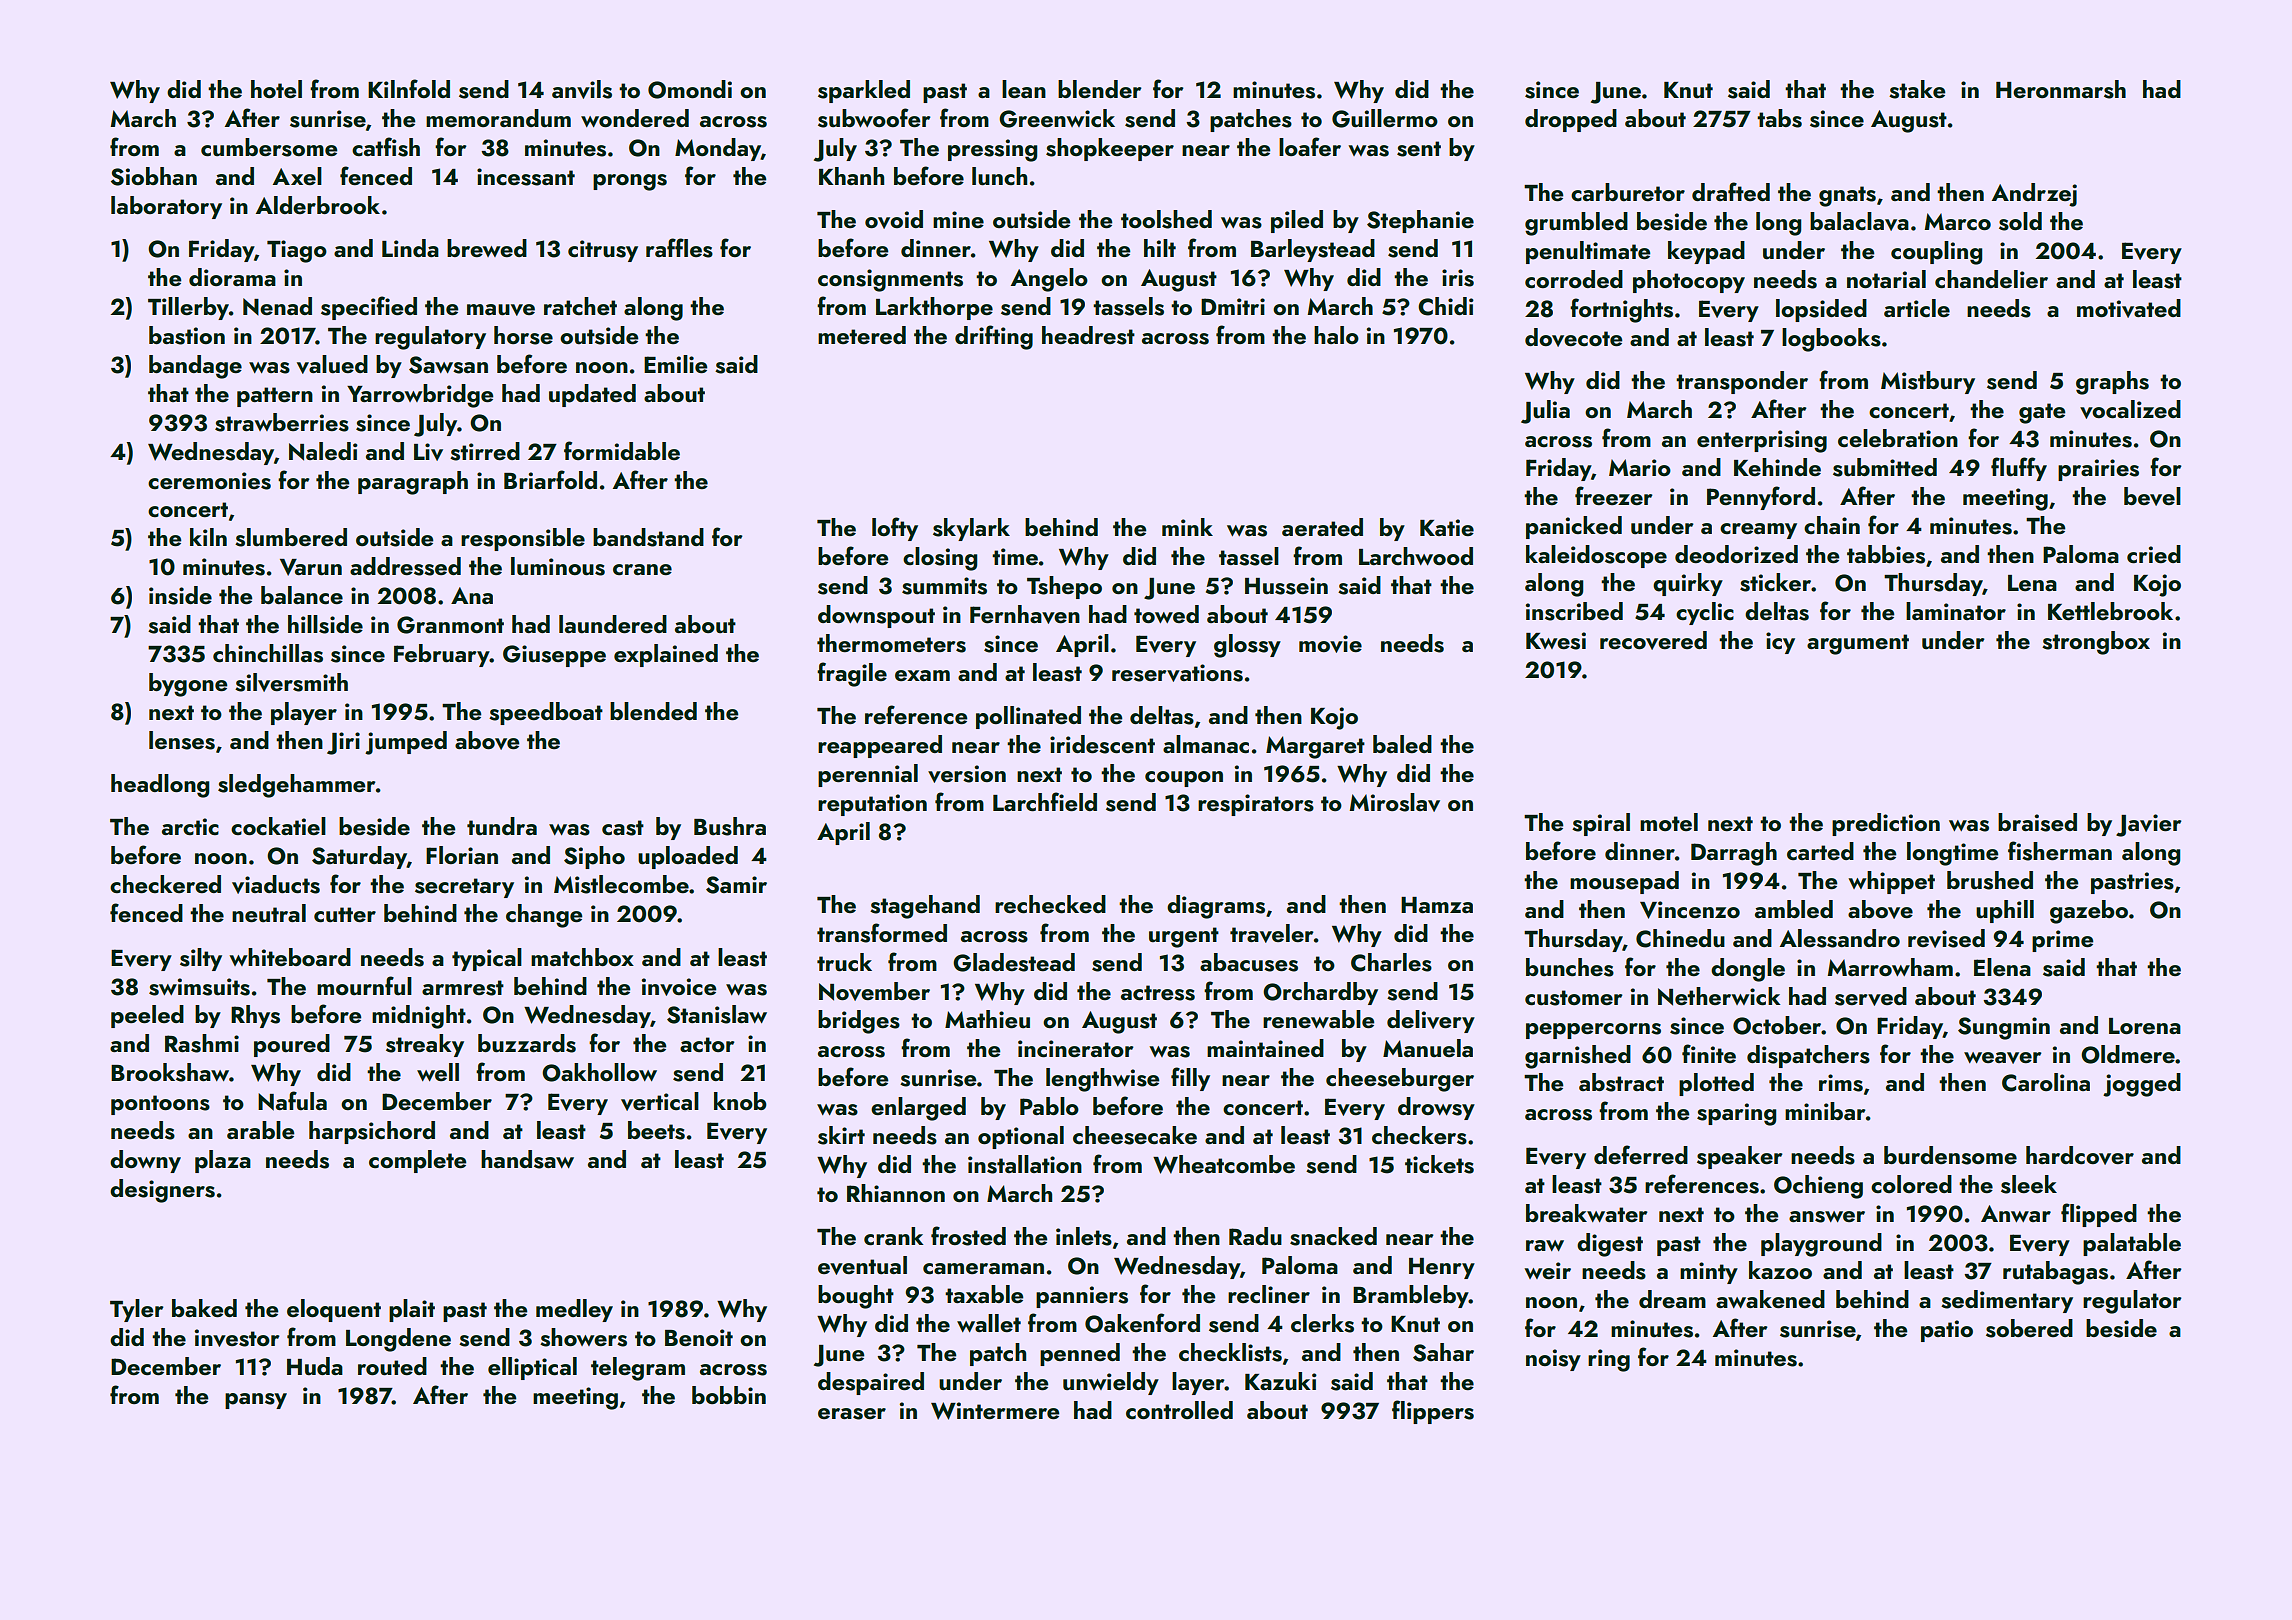  I want to click on pontoons, so click(160, 1105).
